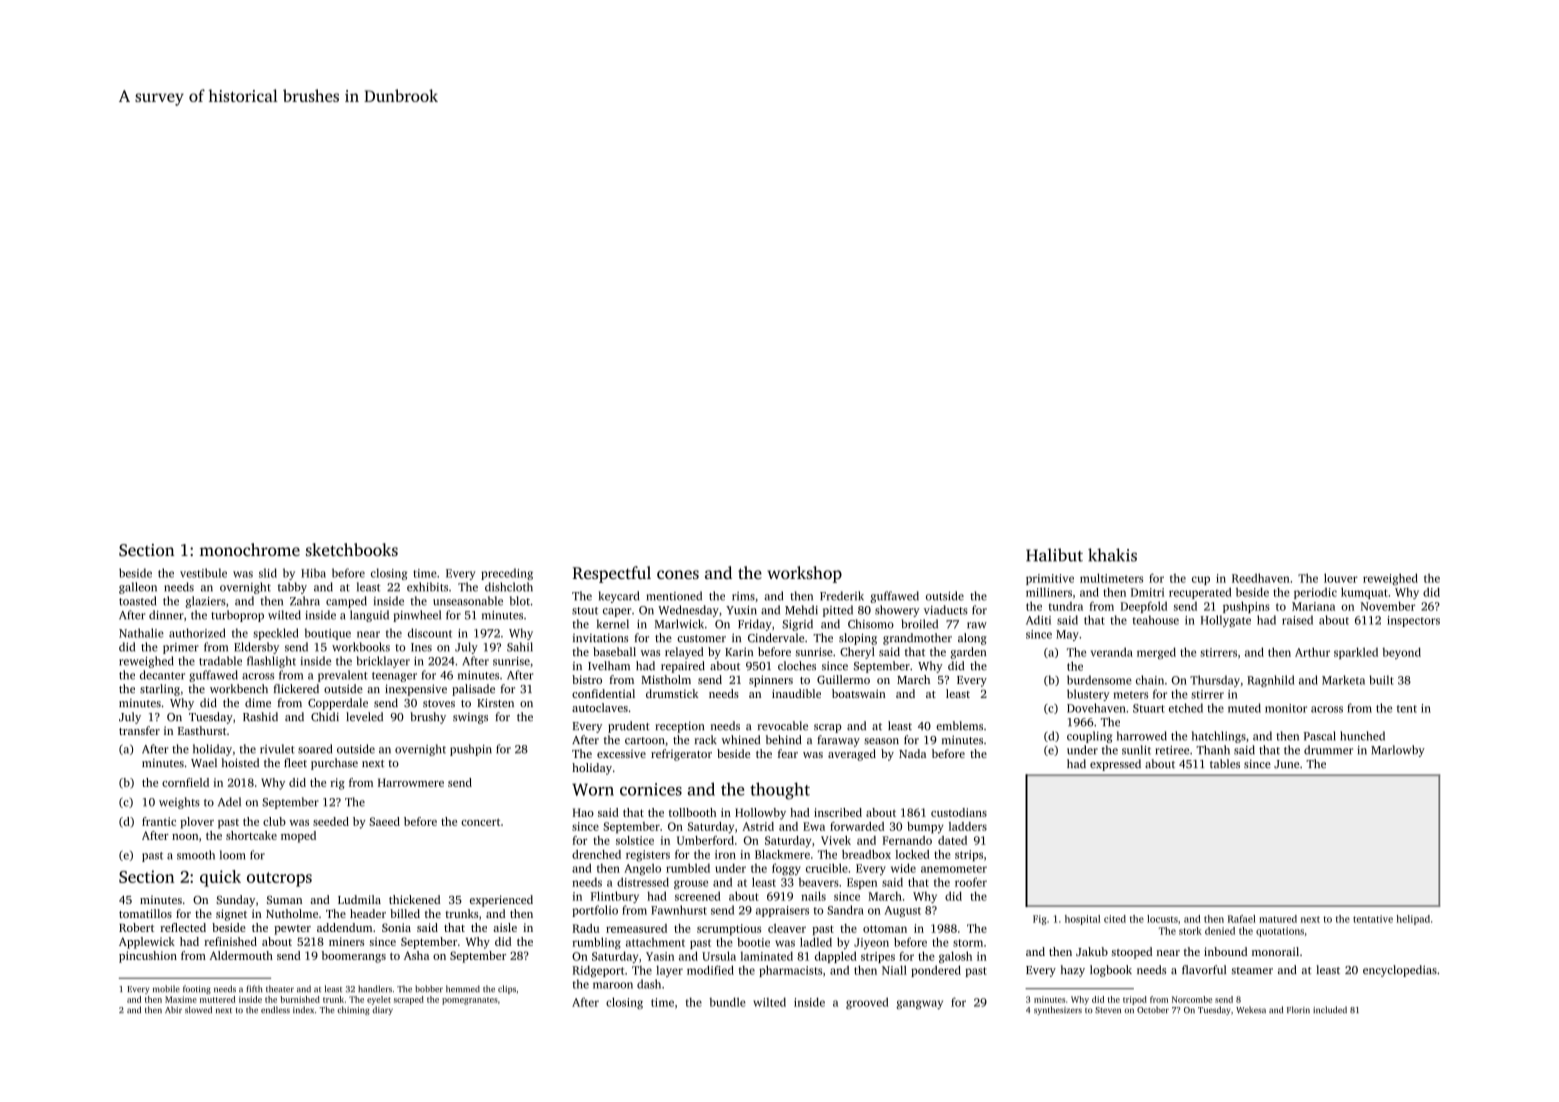 The height and width of the image is (1102, 1559). Describe the element at coordinates (971, 882) in the image. I see `roofer` at that location.
